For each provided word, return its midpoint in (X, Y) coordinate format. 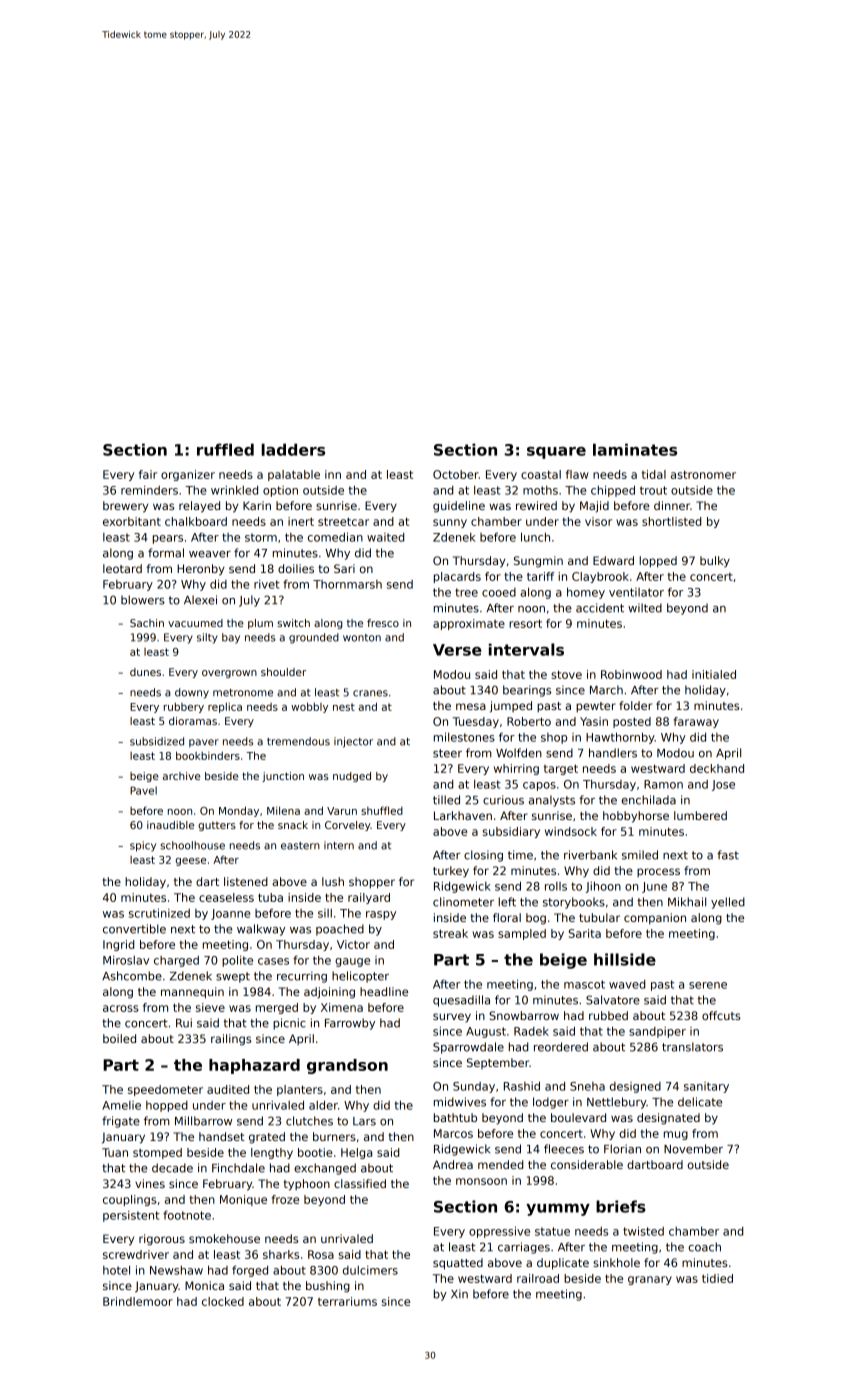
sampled (522, 934)
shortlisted (671, 521)
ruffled (225, 449)
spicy (143, 846)
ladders (293, 449)
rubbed (608, 1015)
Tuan (115, 1152)
